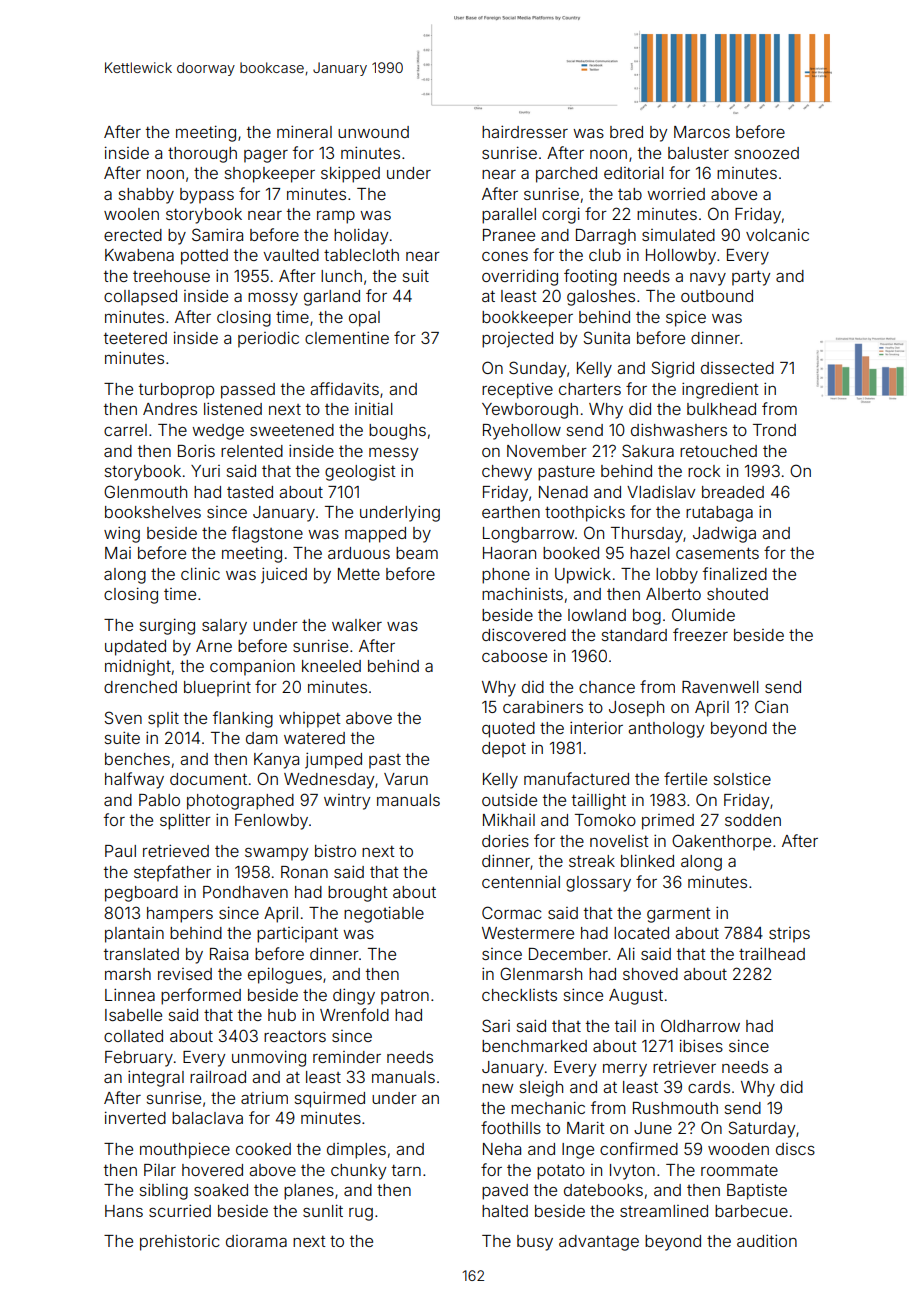 This screenshot has height=1308, width=924. I want to click on salary, so click(224, 627).
